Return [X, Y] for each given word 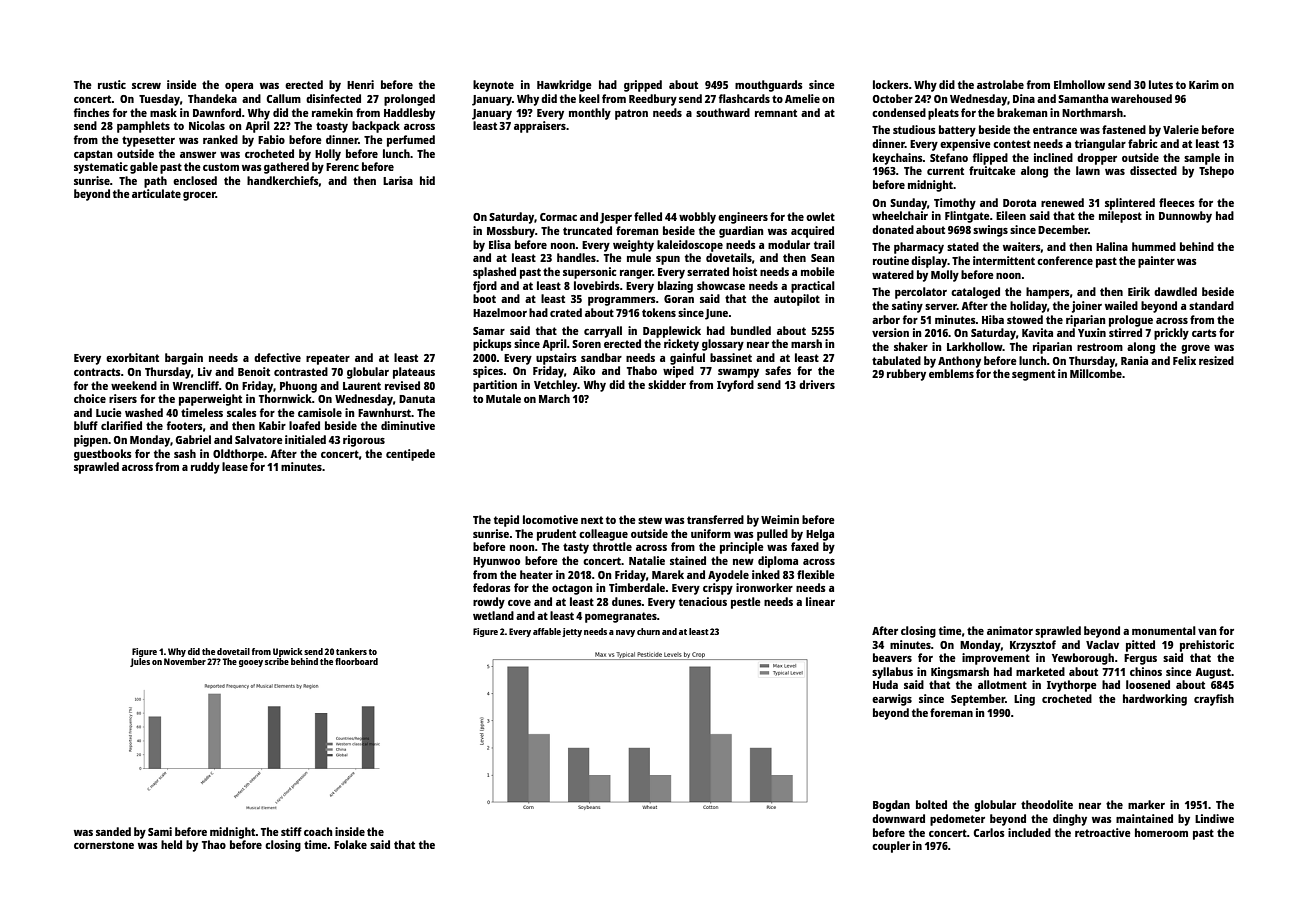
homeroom [1161, 832]
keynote [493, 86]
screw [146, 86]
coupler [891, 847]
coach [318, 831]
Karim [1204, 84]
